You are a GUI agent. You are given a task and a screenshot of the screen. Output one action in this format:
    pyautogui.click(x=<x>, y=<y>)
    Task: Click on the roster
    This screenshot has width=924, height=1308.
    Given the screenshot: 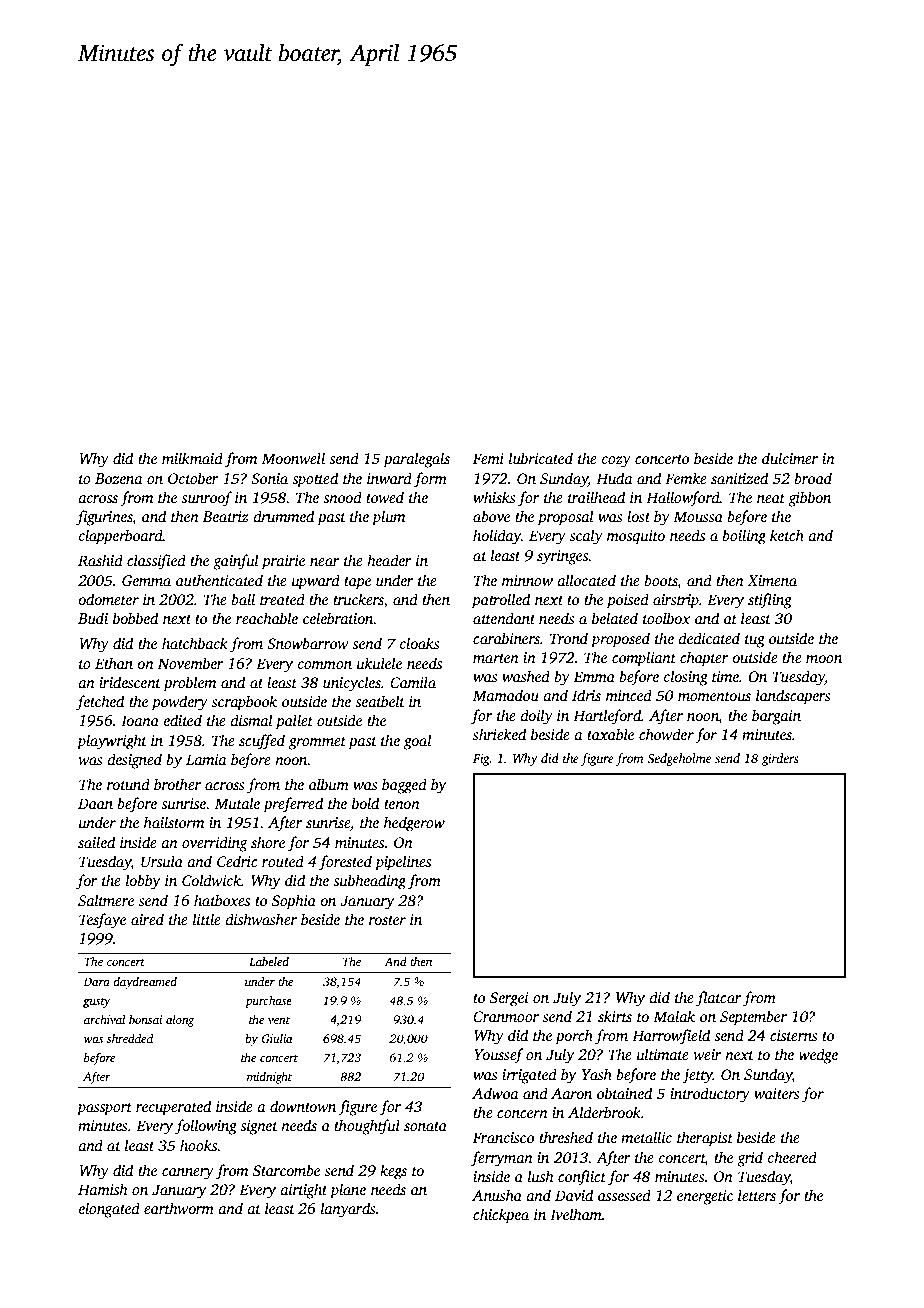 What is the action you would take?
    pyautogui.click(x=387, y=920)
